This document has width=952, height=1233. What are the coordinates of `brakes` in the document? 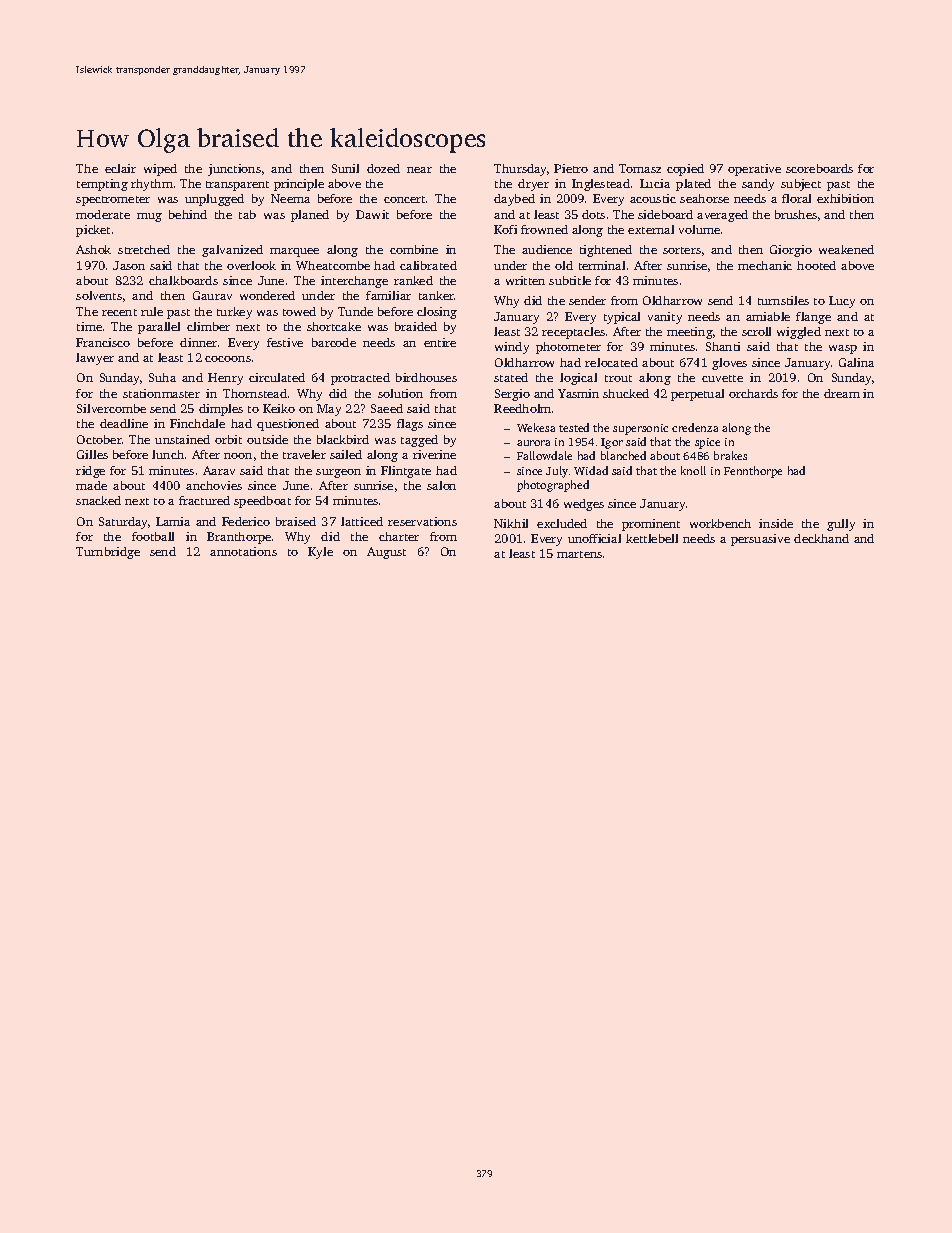 It's located at (730, 455).
